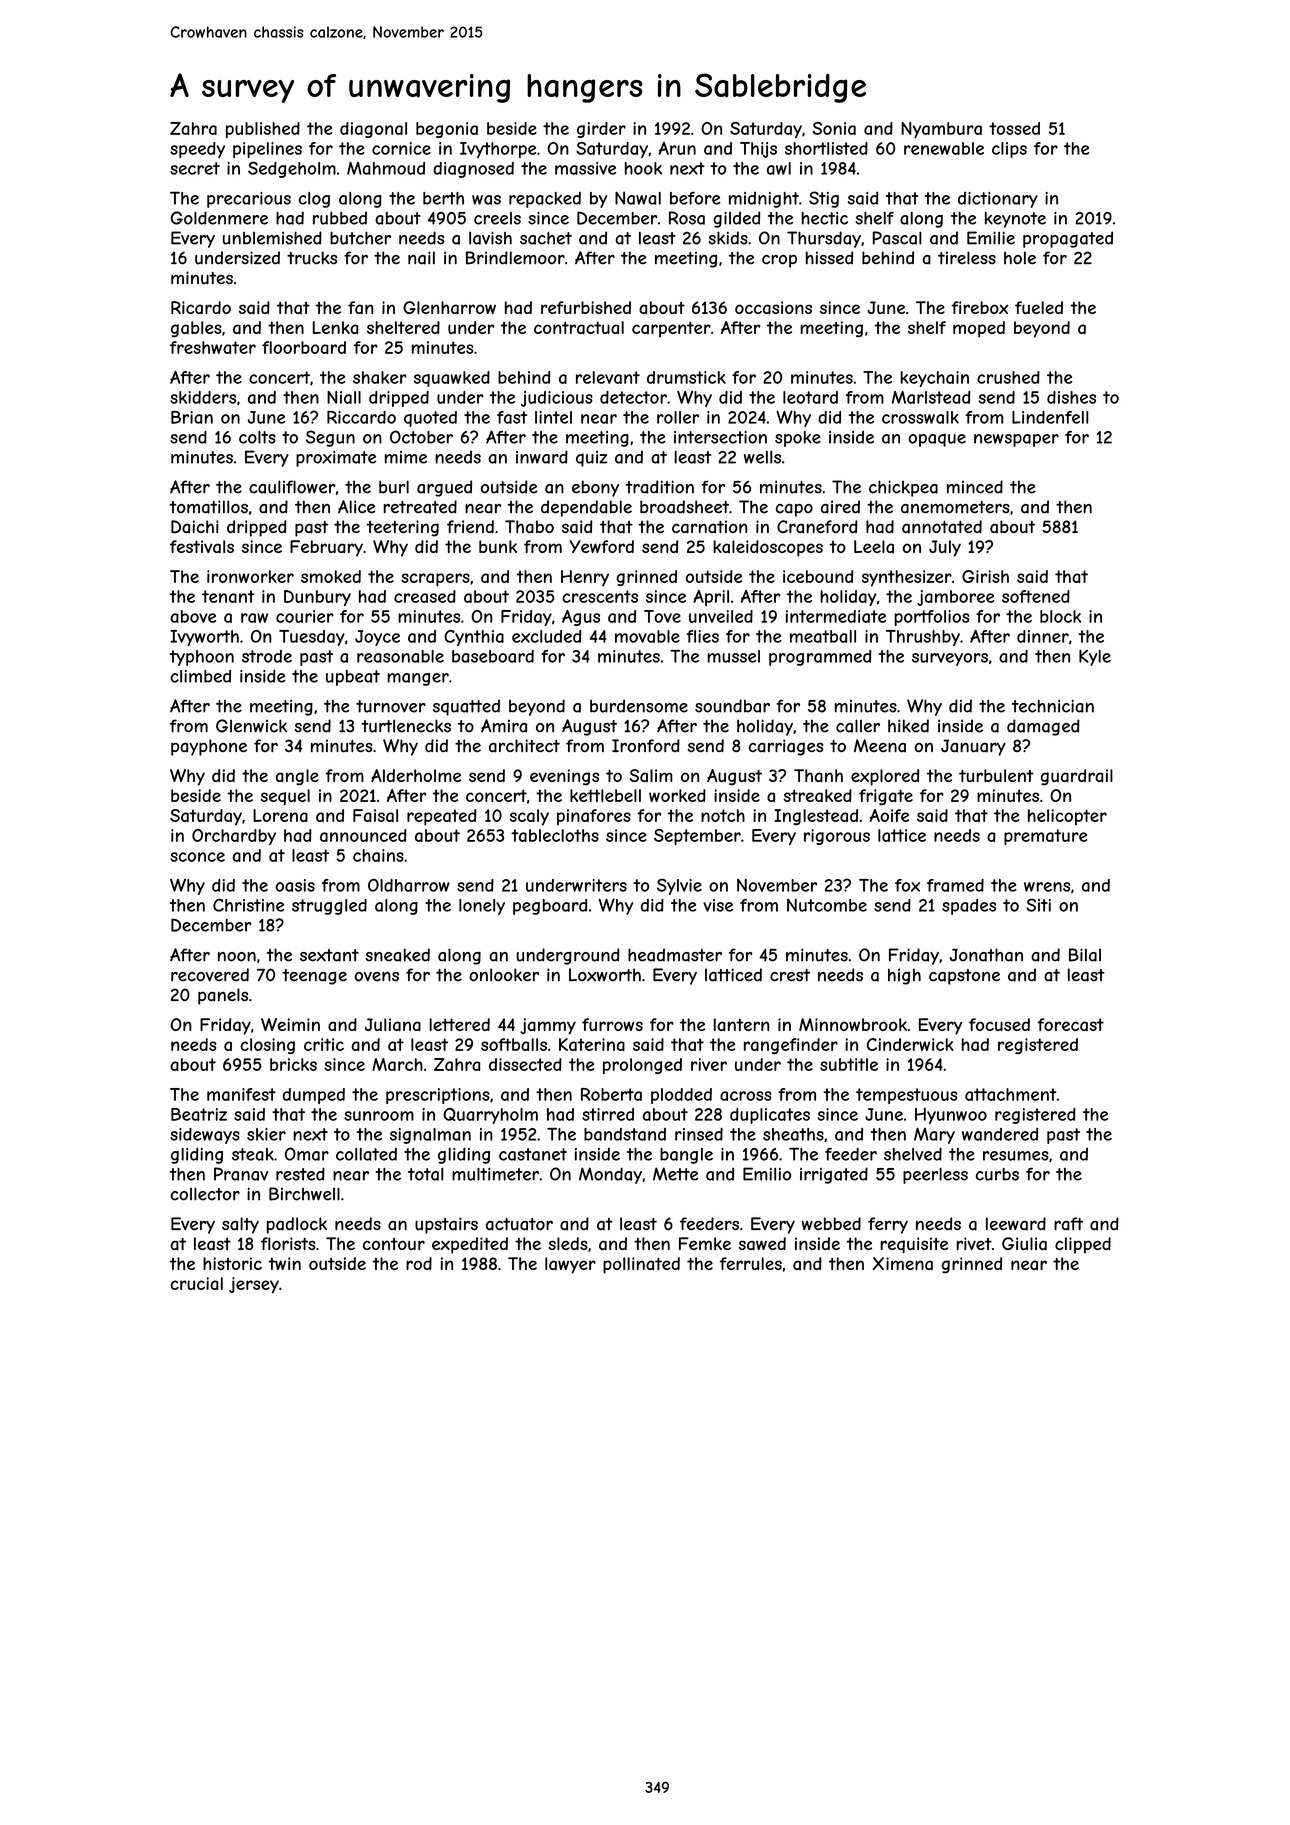  I want to click on Ricardo, so click(201, 307).
